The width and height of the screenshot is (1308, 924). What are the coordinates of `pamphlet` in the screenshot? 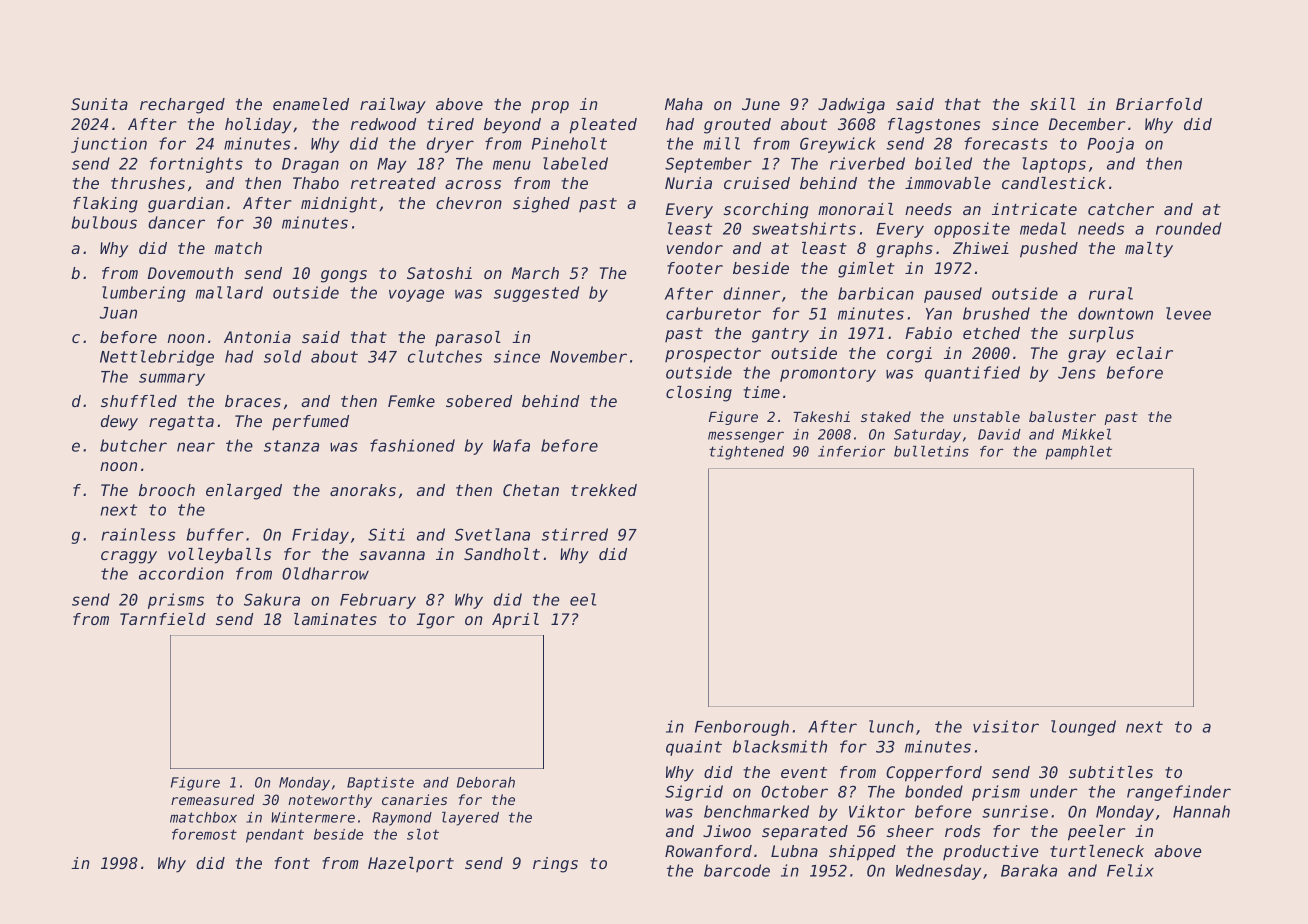 It's located at (1079, 453).
